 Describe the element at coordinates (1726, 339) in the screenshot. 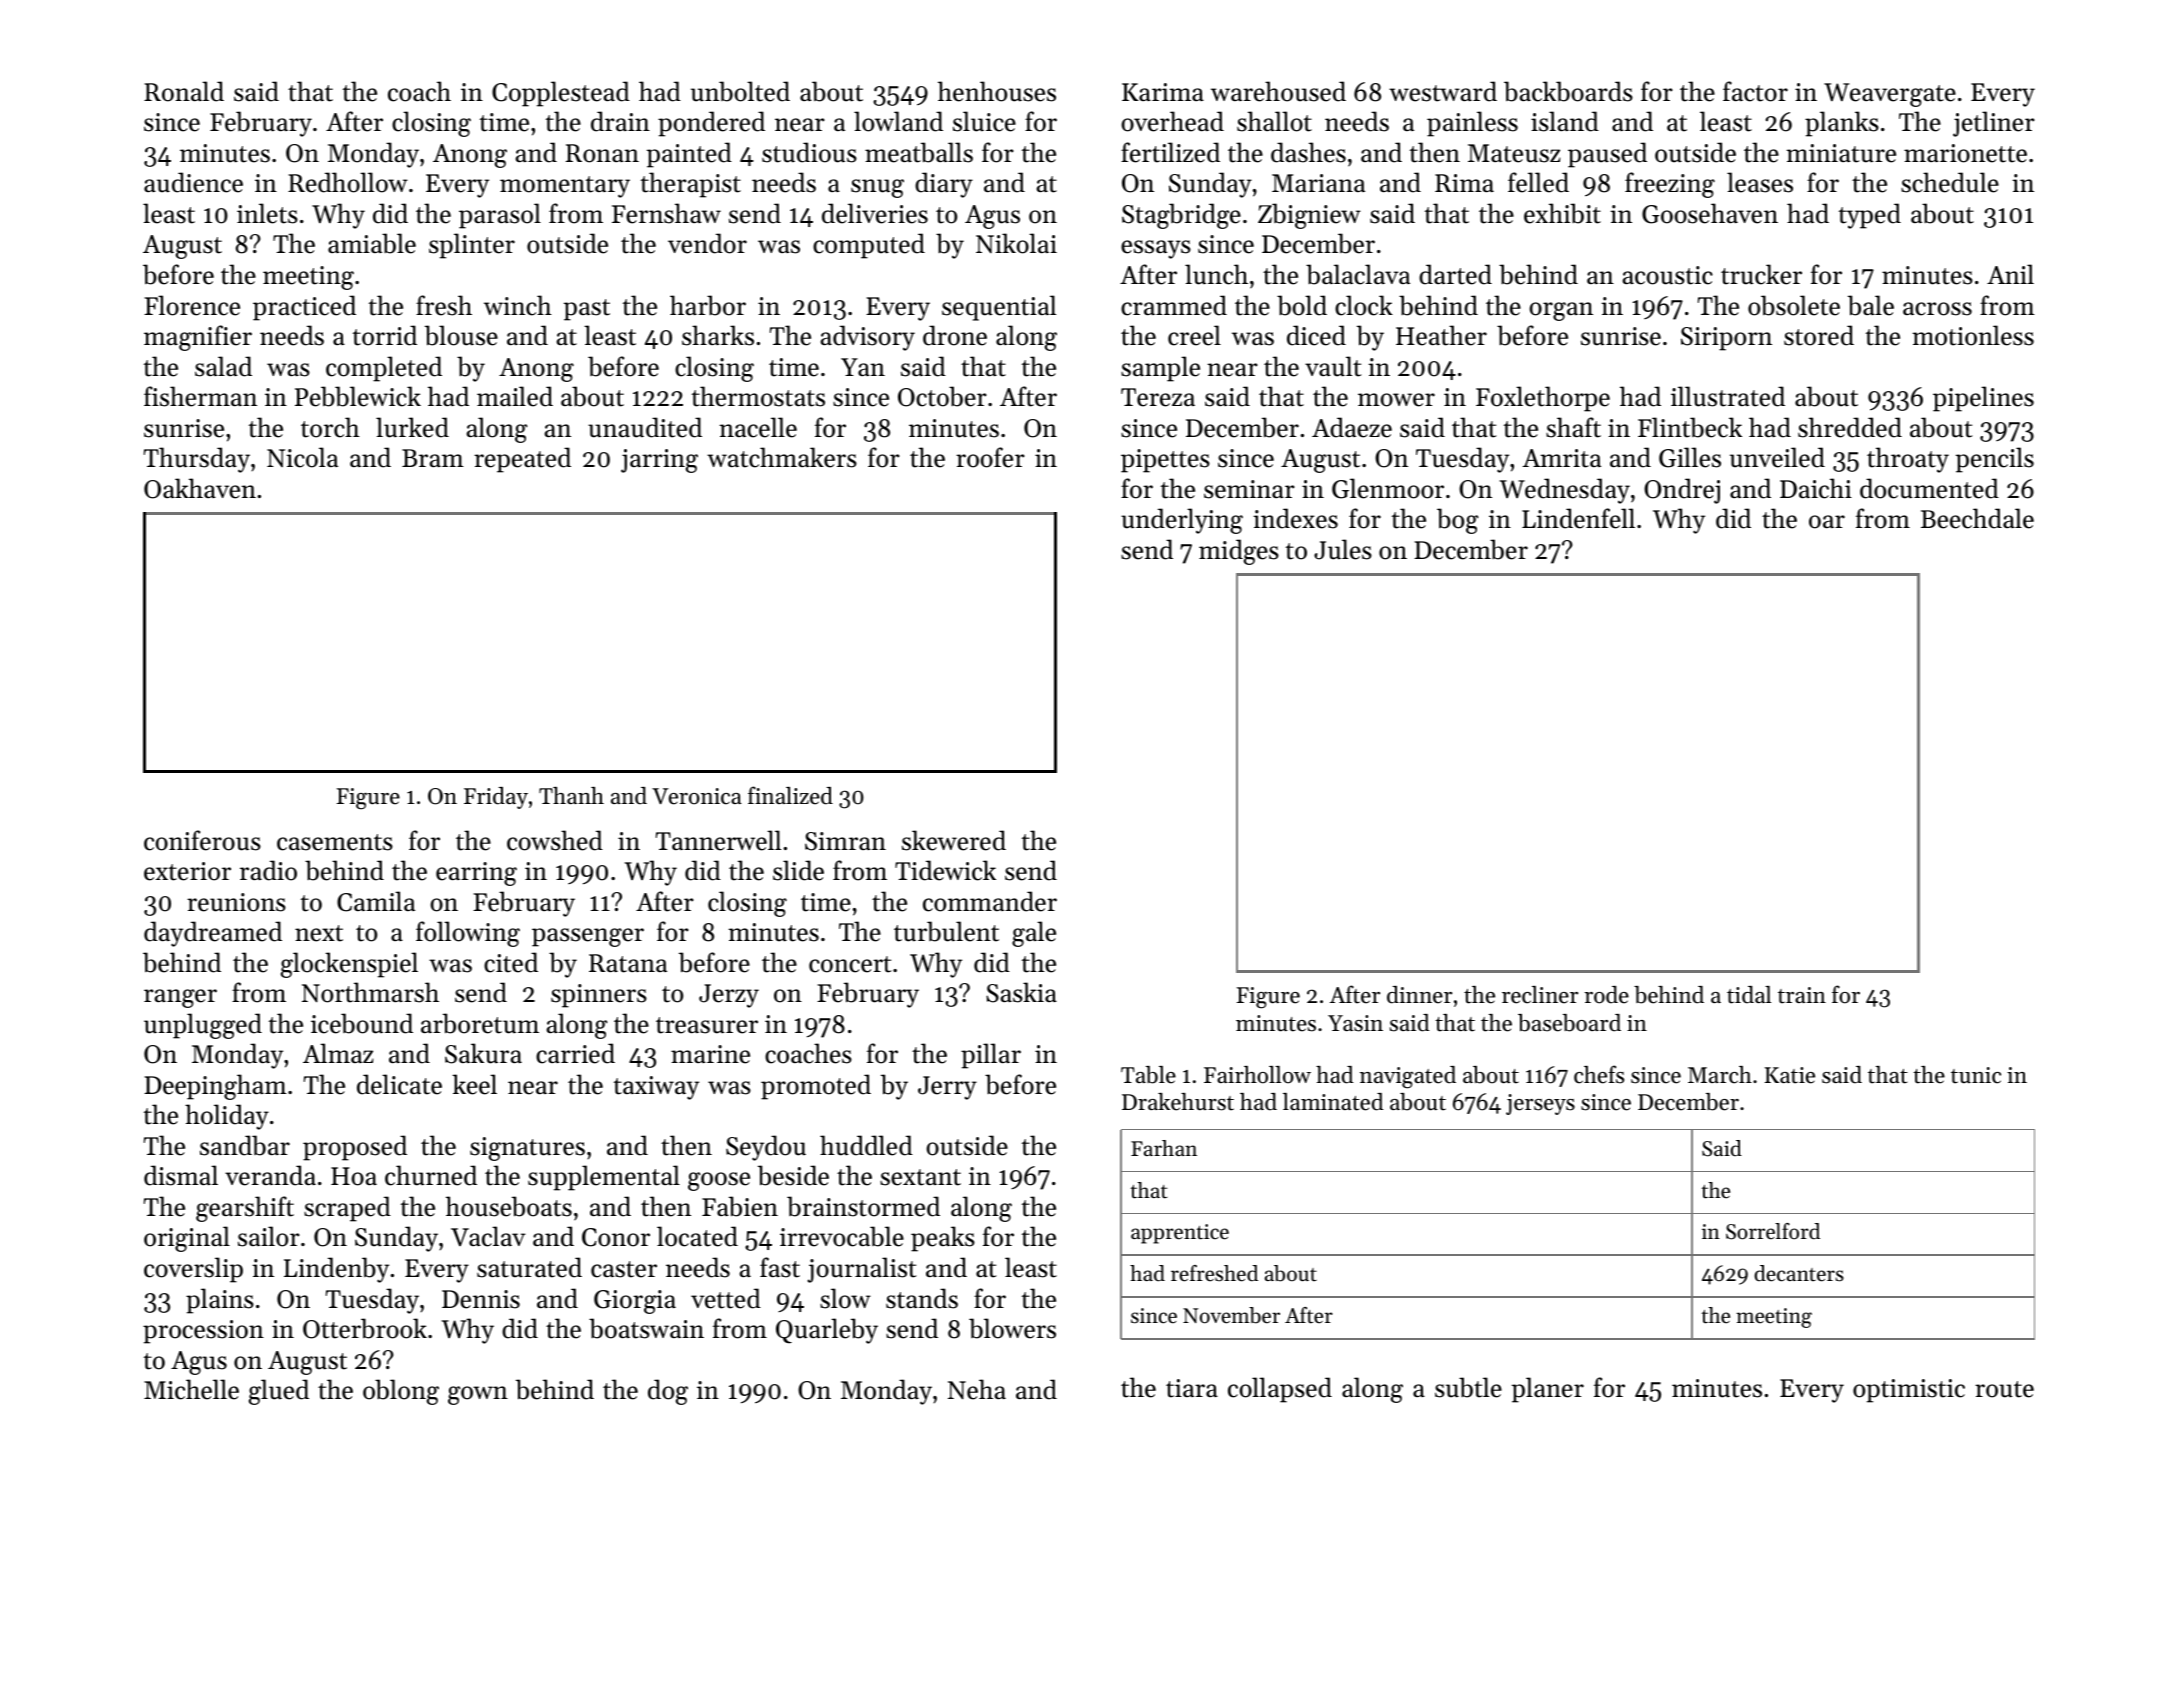

I see `Siriporn` at that location.
